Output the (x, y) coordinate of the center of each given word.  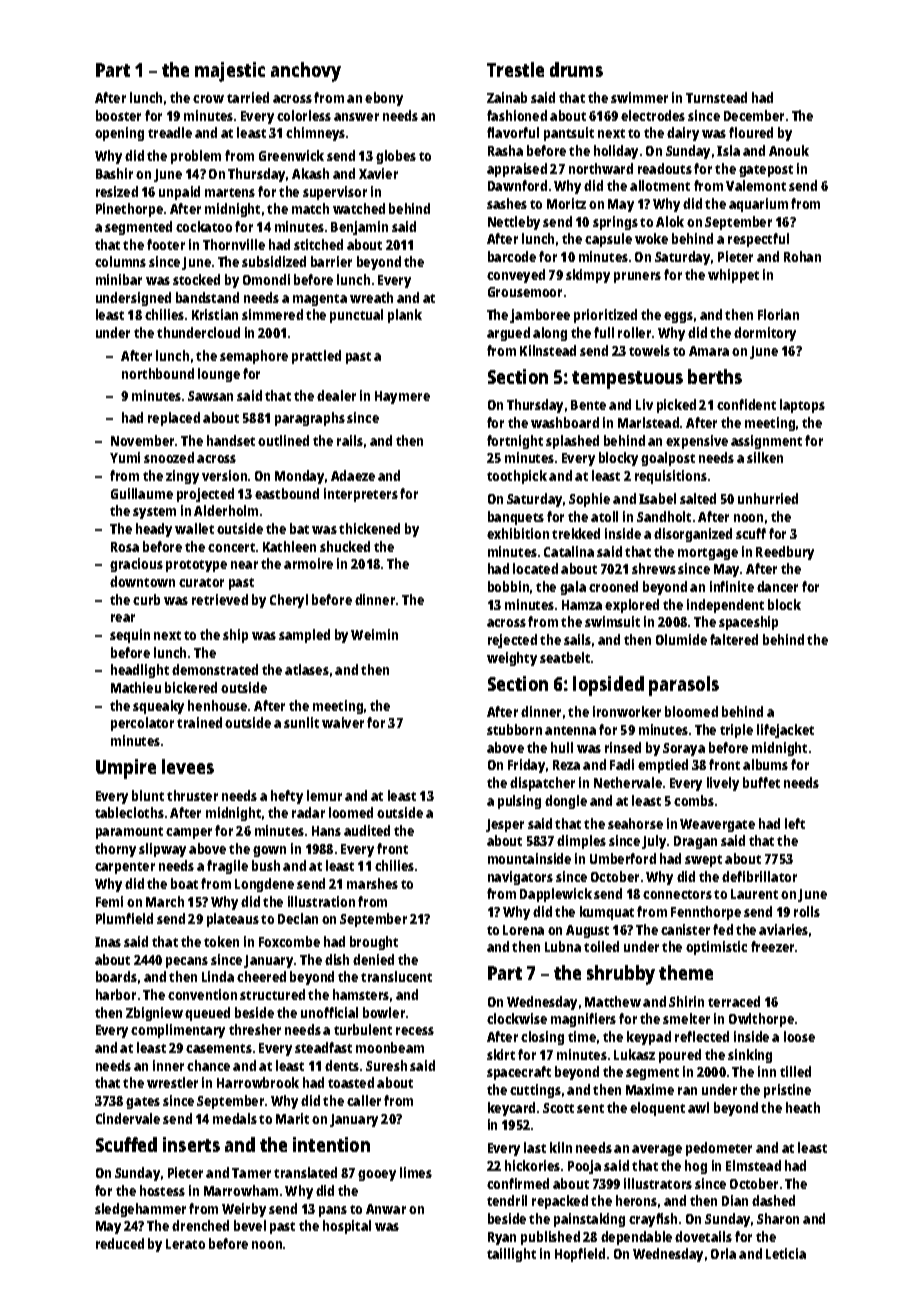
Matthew (613, 1001)
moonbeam (390, 1047)
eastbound (287, 493)
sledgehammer (140, 1210)
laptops (802, 406)
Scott (558, 1108)
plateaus (233, 920)
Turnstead (716, 97)
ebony (384, 99)
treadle (170, 132)
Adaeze (353, 475)
